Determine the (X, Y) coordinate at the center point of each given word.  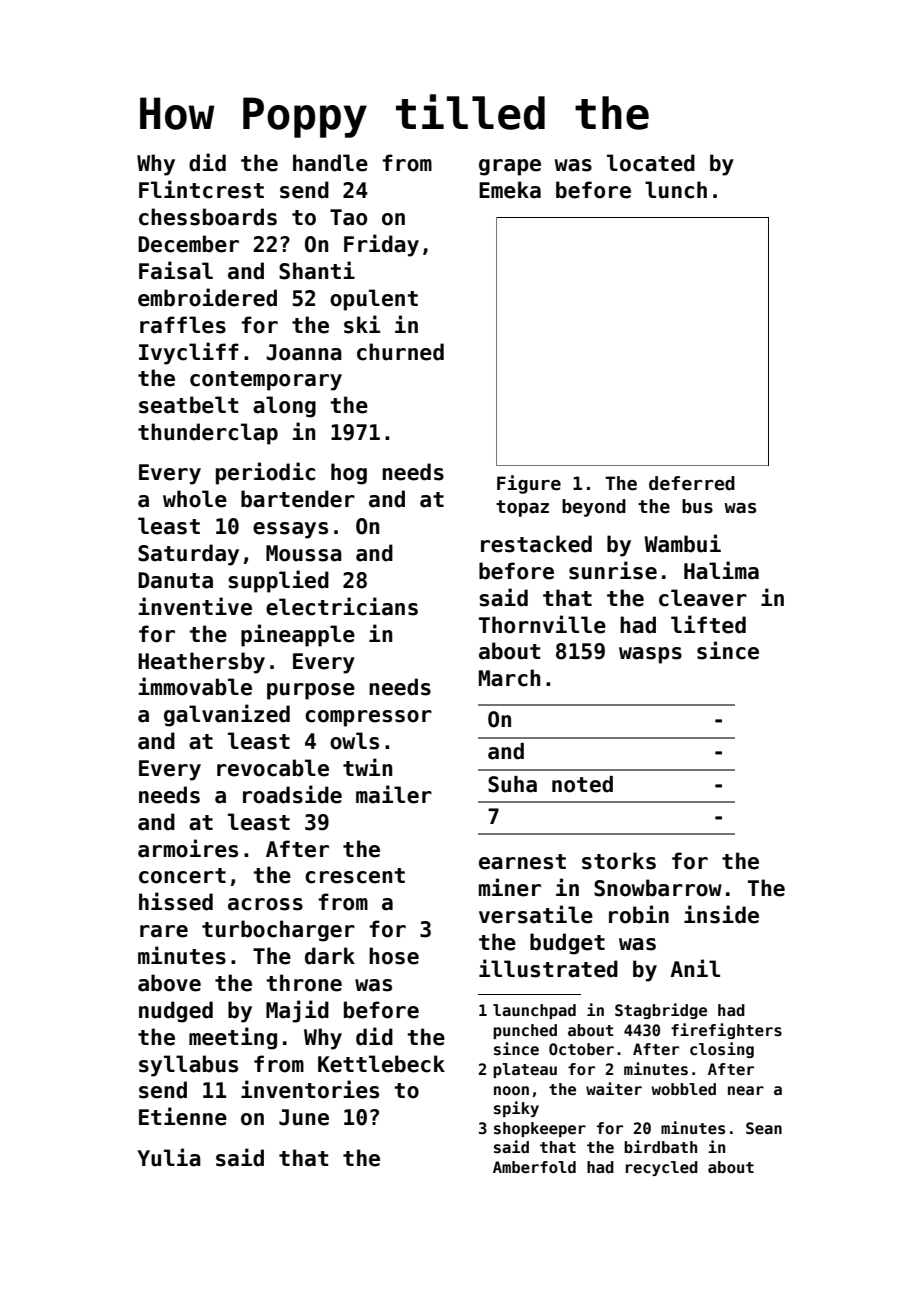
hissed (176, 901)
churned (400, 352)
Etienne (183, 1116)
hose (394, 956)
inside (721, 914)
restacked (536, 544)
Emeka (510, 190)
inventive (195, 606)
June (304, 1117)
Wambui (682, 543)
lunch (676, 190)
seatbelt (189, 405)
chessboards (208, 217)
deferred (692, 483)
